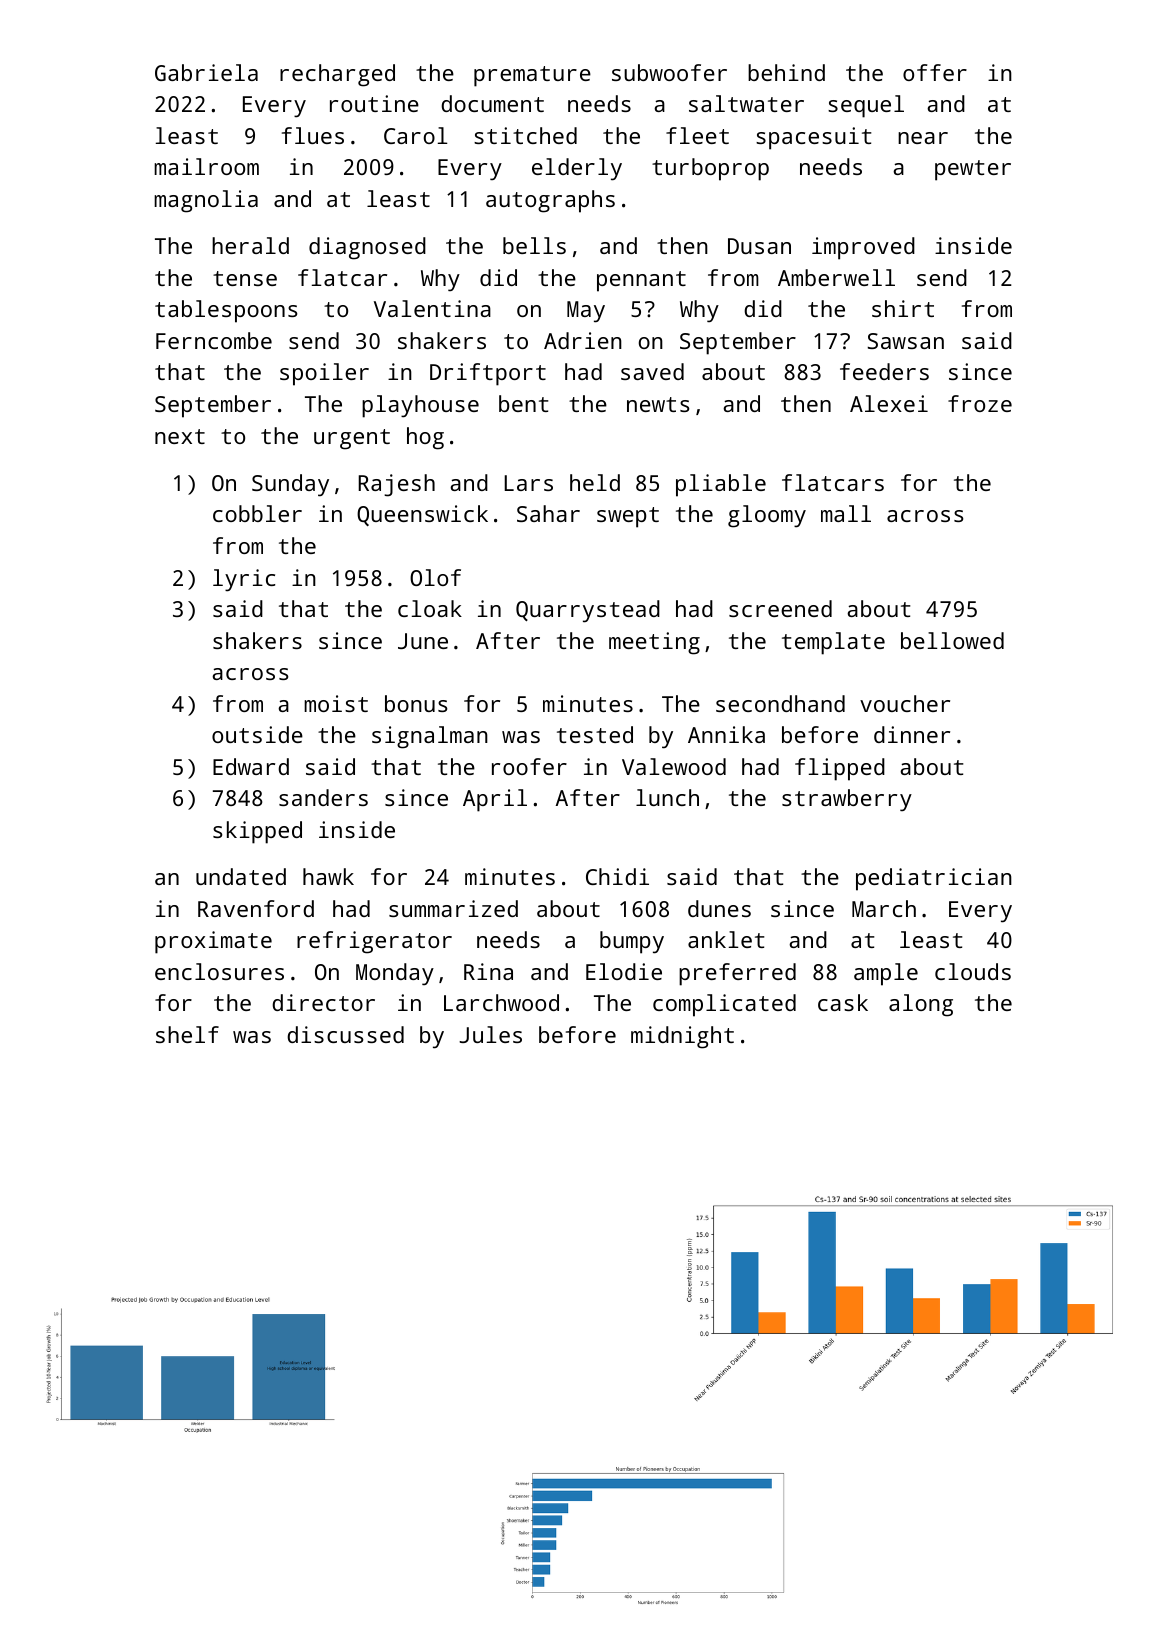 The width and height of the page is (1167, 1651). I want to click on magnolia, so click(206, 201).
